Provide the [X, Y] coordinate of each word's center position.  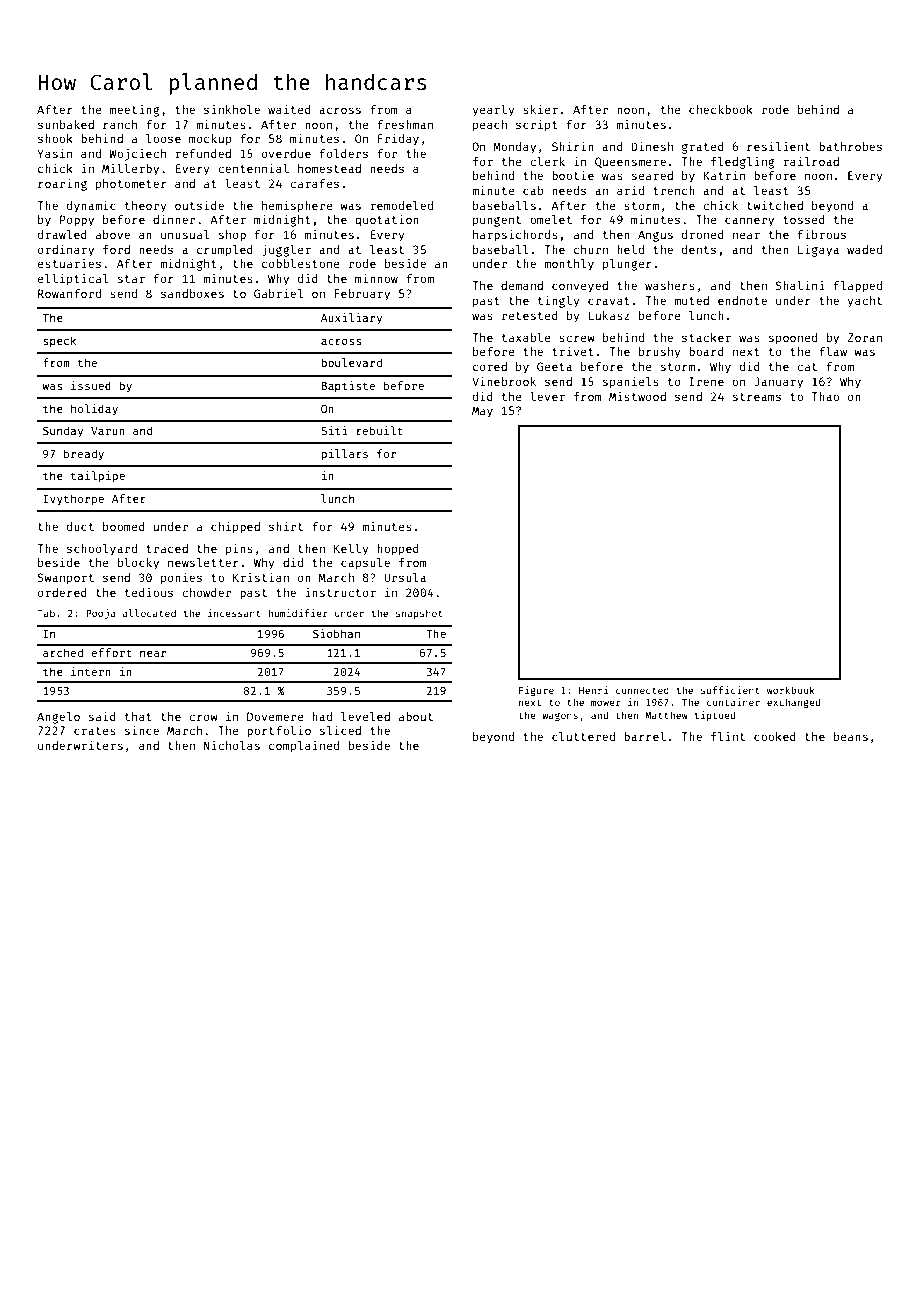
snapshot [419, 614]
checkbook [721, 109]
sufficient [730, 690]
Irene [706, 381]
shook [55, 138]
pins [239, 549]
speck [60, 341]
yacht [865, 302]
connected [642, 690]
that [138, 716]
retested [530, 315]
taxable [526, 337]
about [416, 716]
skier [540, 109]
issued [91, 385]
